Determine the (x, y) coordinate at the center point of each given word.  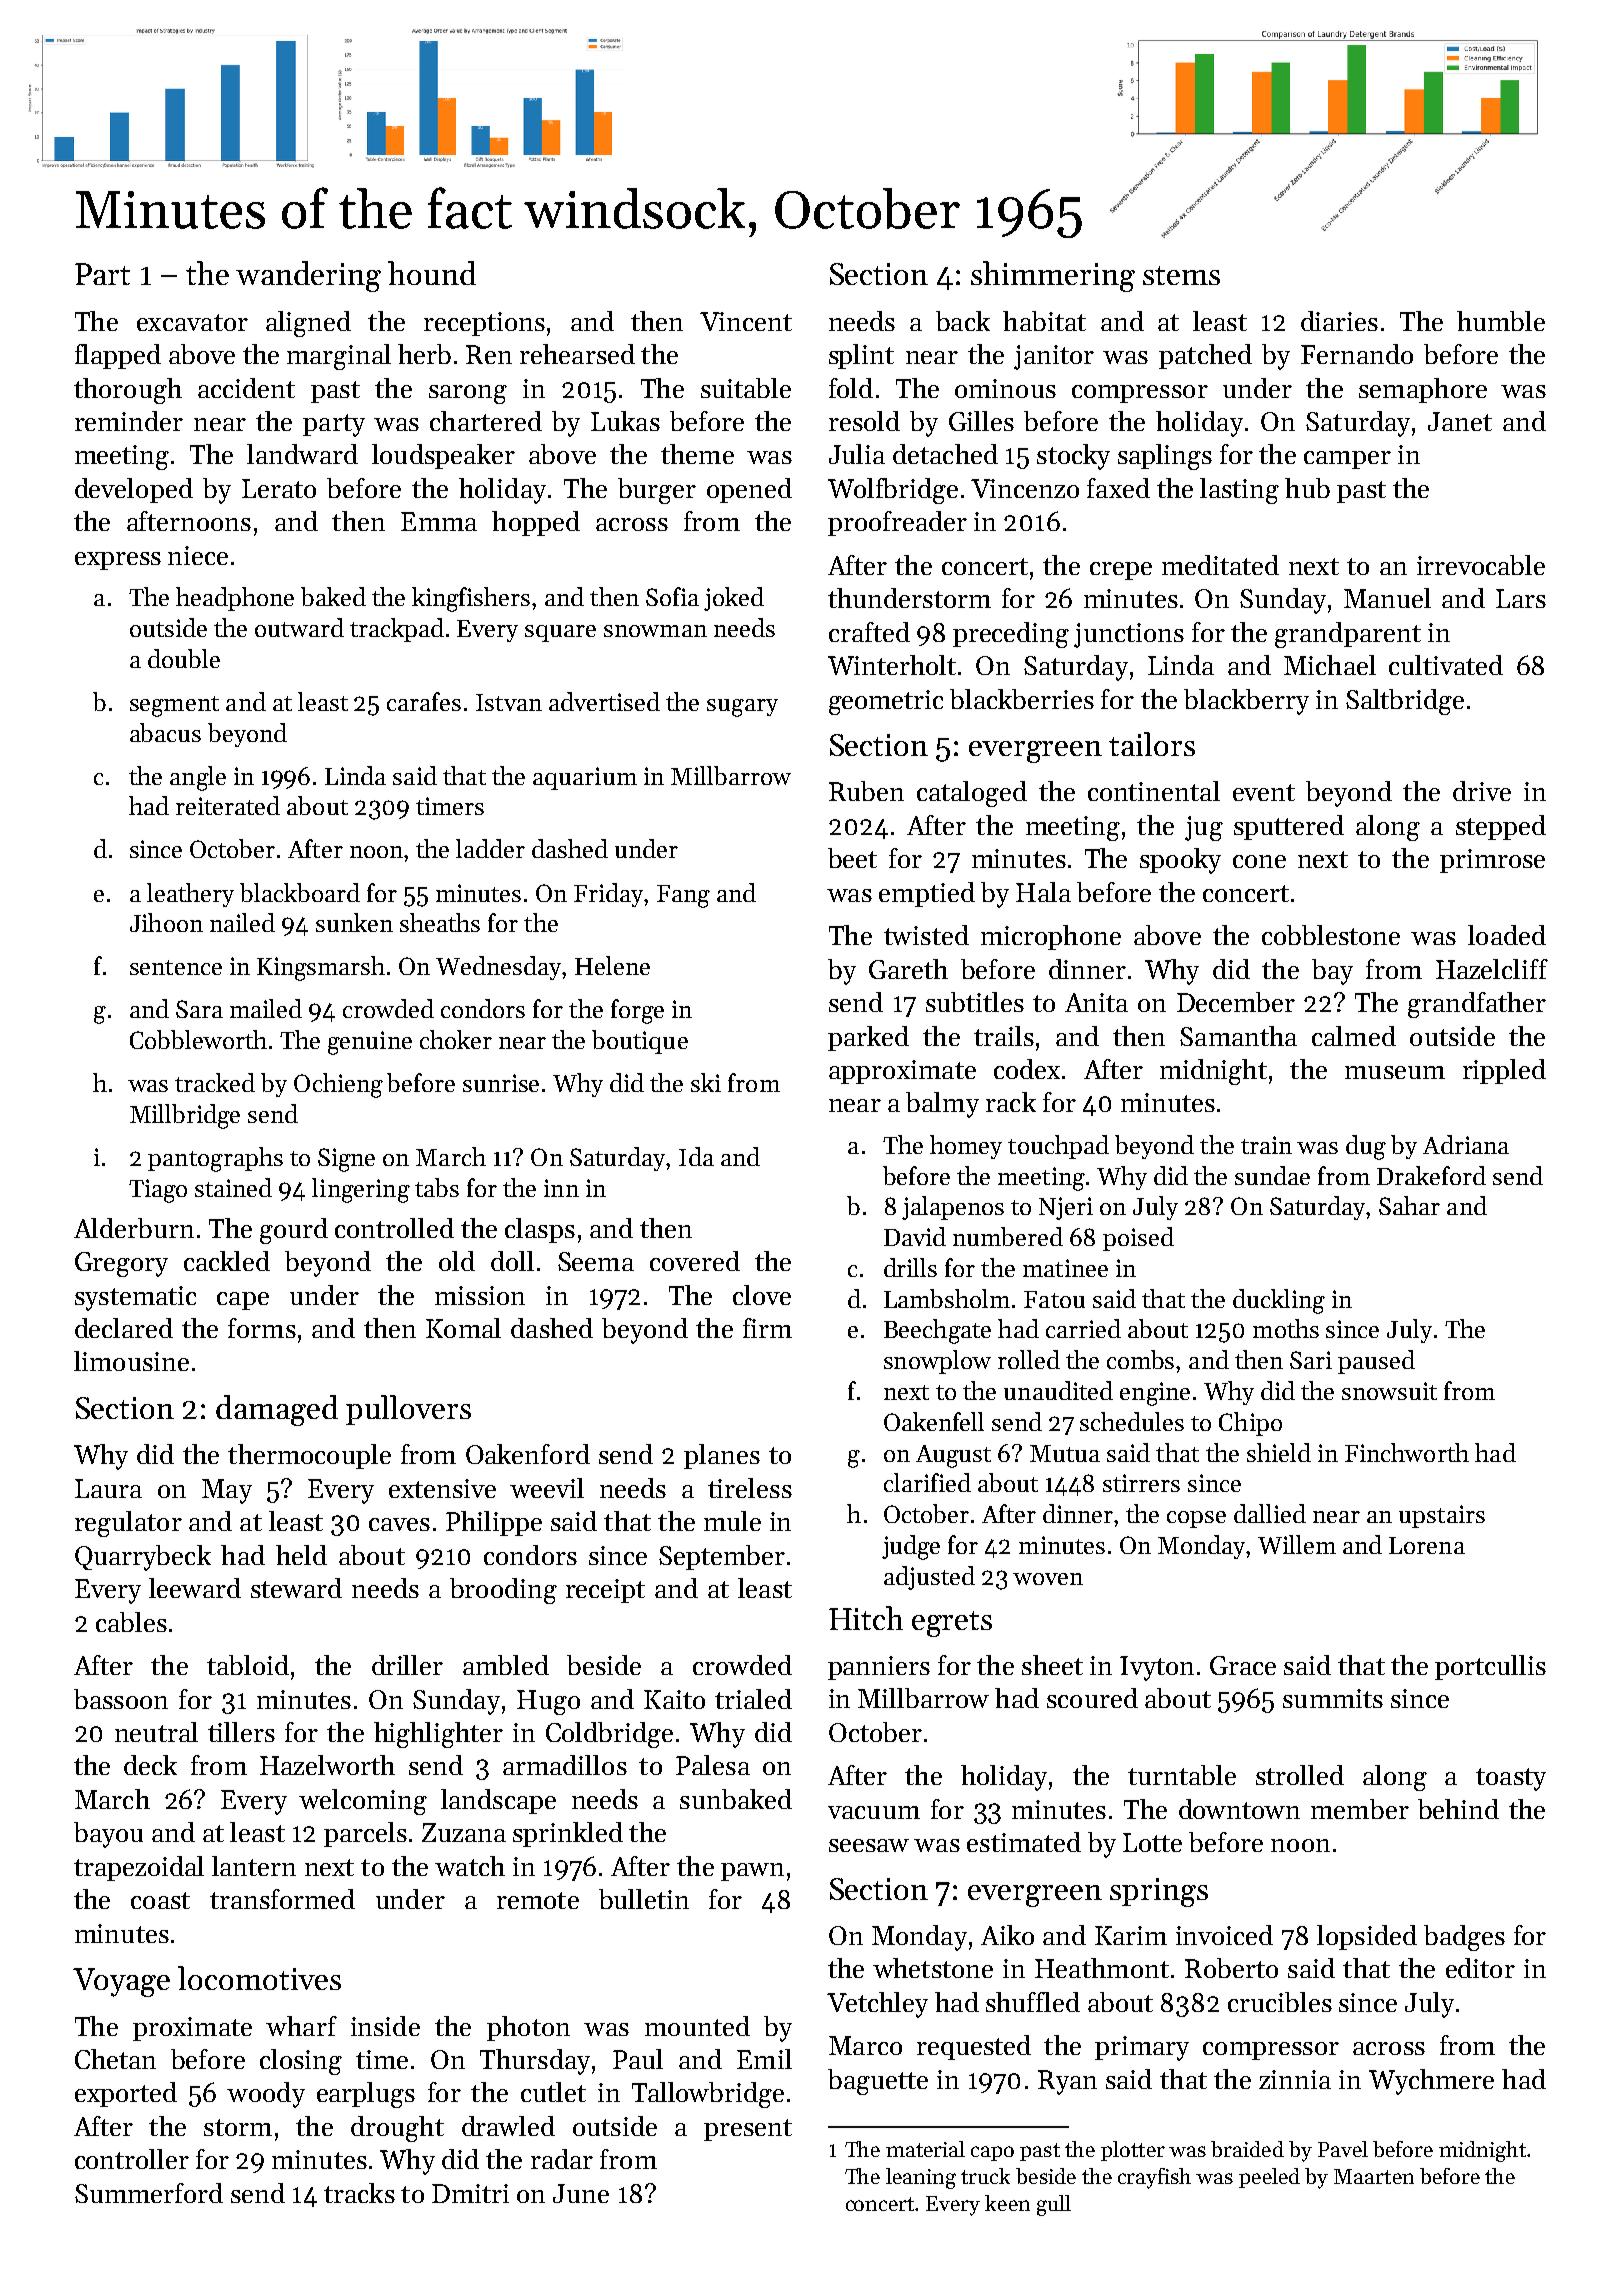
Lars (1521, 598)
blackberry (1246, 702)
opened (749, 490)
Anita (1096, 1002)
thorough (128, 391)
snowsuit (1389, 1391)
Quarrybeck (143, 1558)
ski (706, 1082)
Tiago (158, 1191)
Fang (683, 896)
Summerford (149, 2193)
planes (722, 1456)
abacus (165, 732)
